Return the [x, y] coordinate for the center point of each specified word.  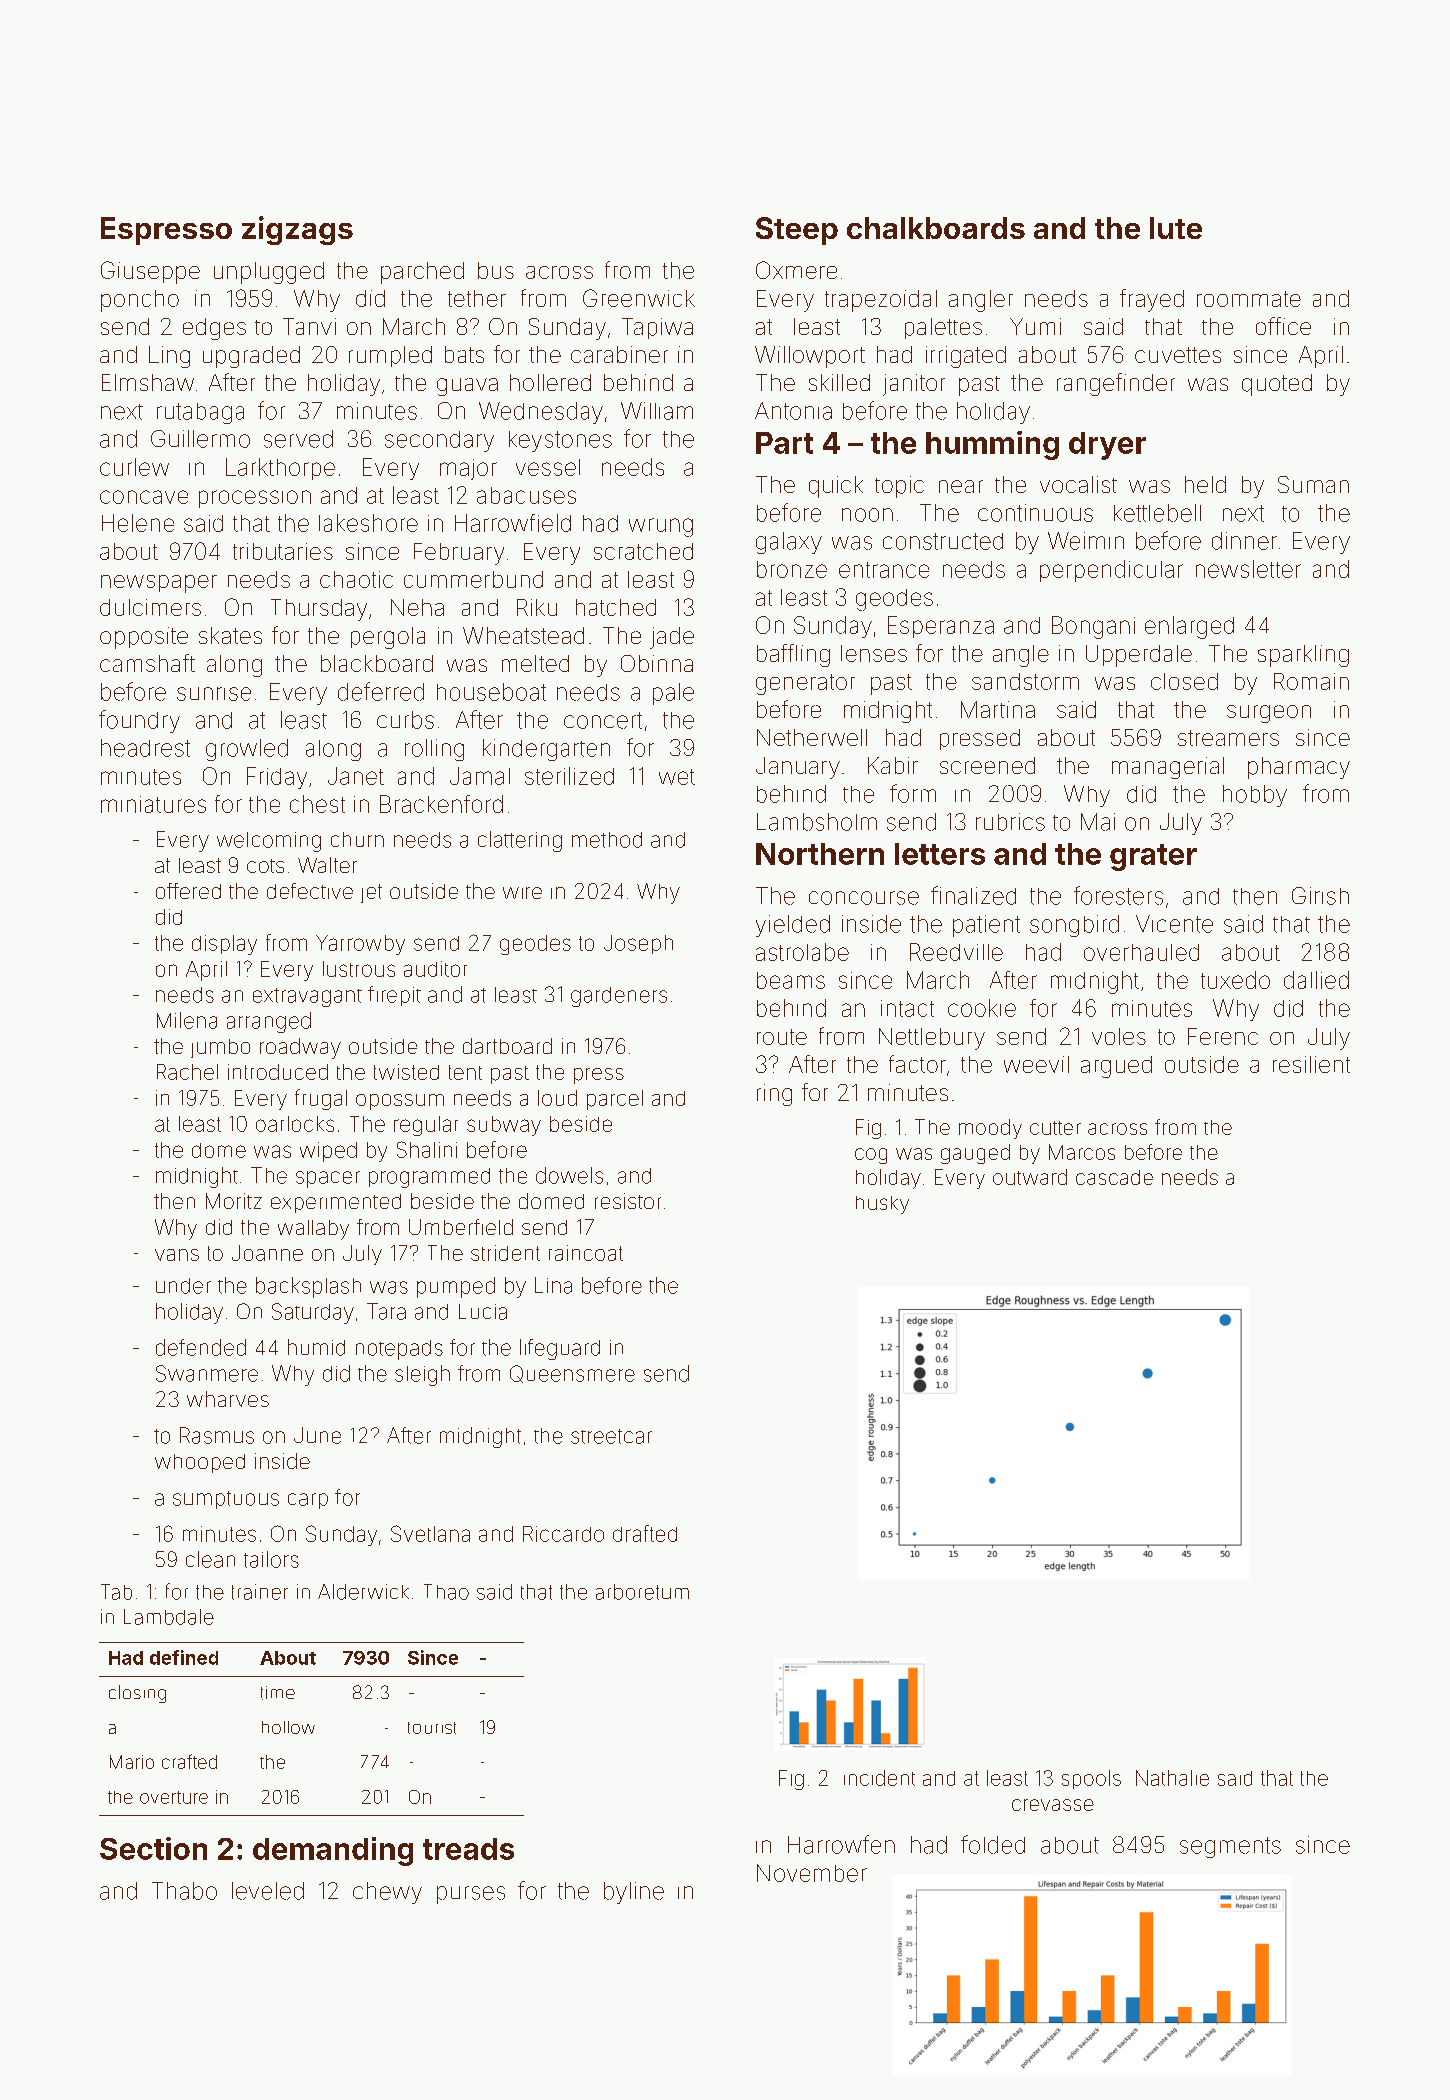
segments [1230, 1847]
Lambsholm [817, 822]
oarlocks [295, 1124]
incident [879, 1778]
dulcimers [150, 607]
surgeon [1269, 714]
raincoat [586, 1253]
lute [1176, 228]
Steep [797, 231]
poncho [140, 301]
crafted [189, 1761]
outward [1030, 1177]
